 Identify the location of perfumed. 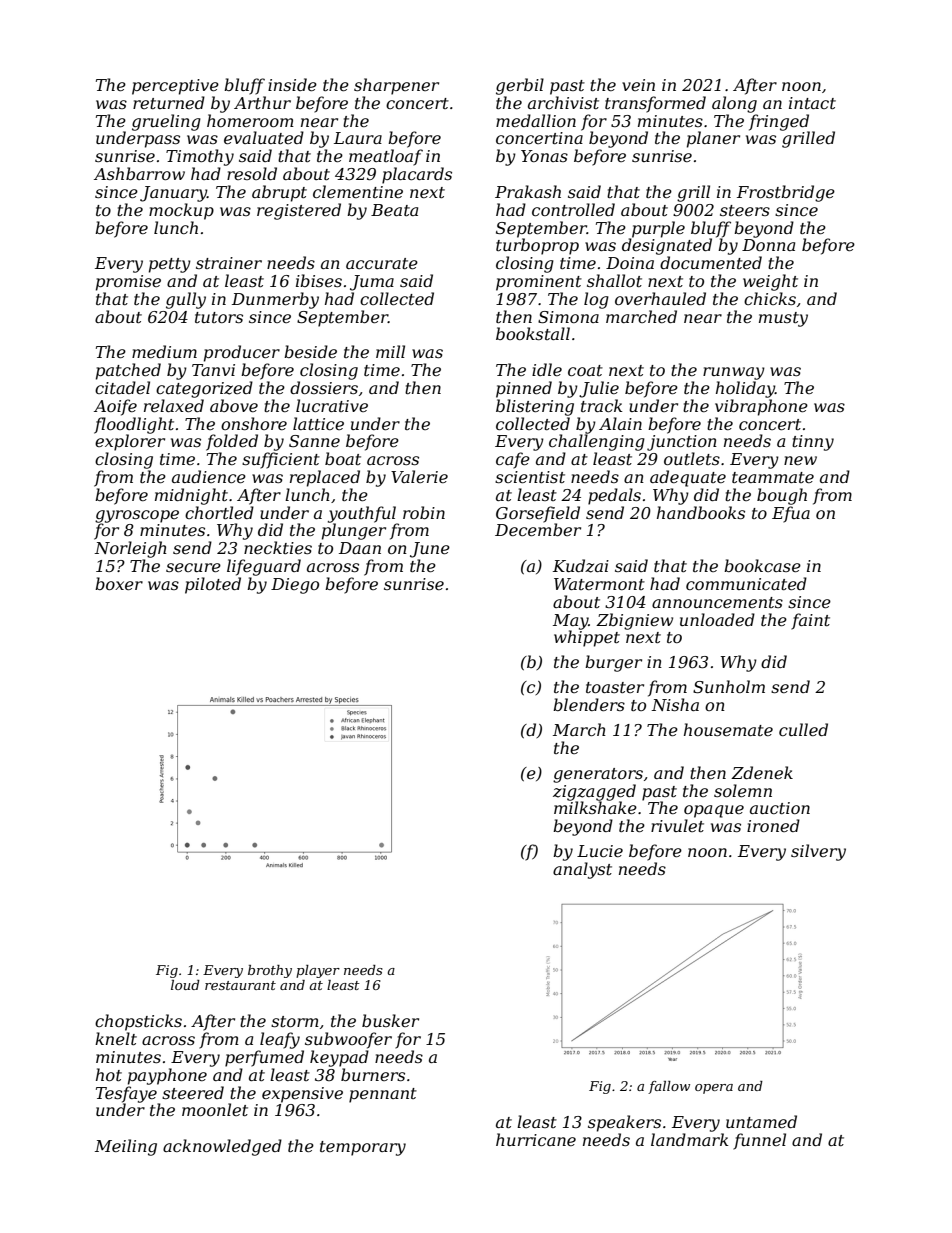
(264, 1058).
